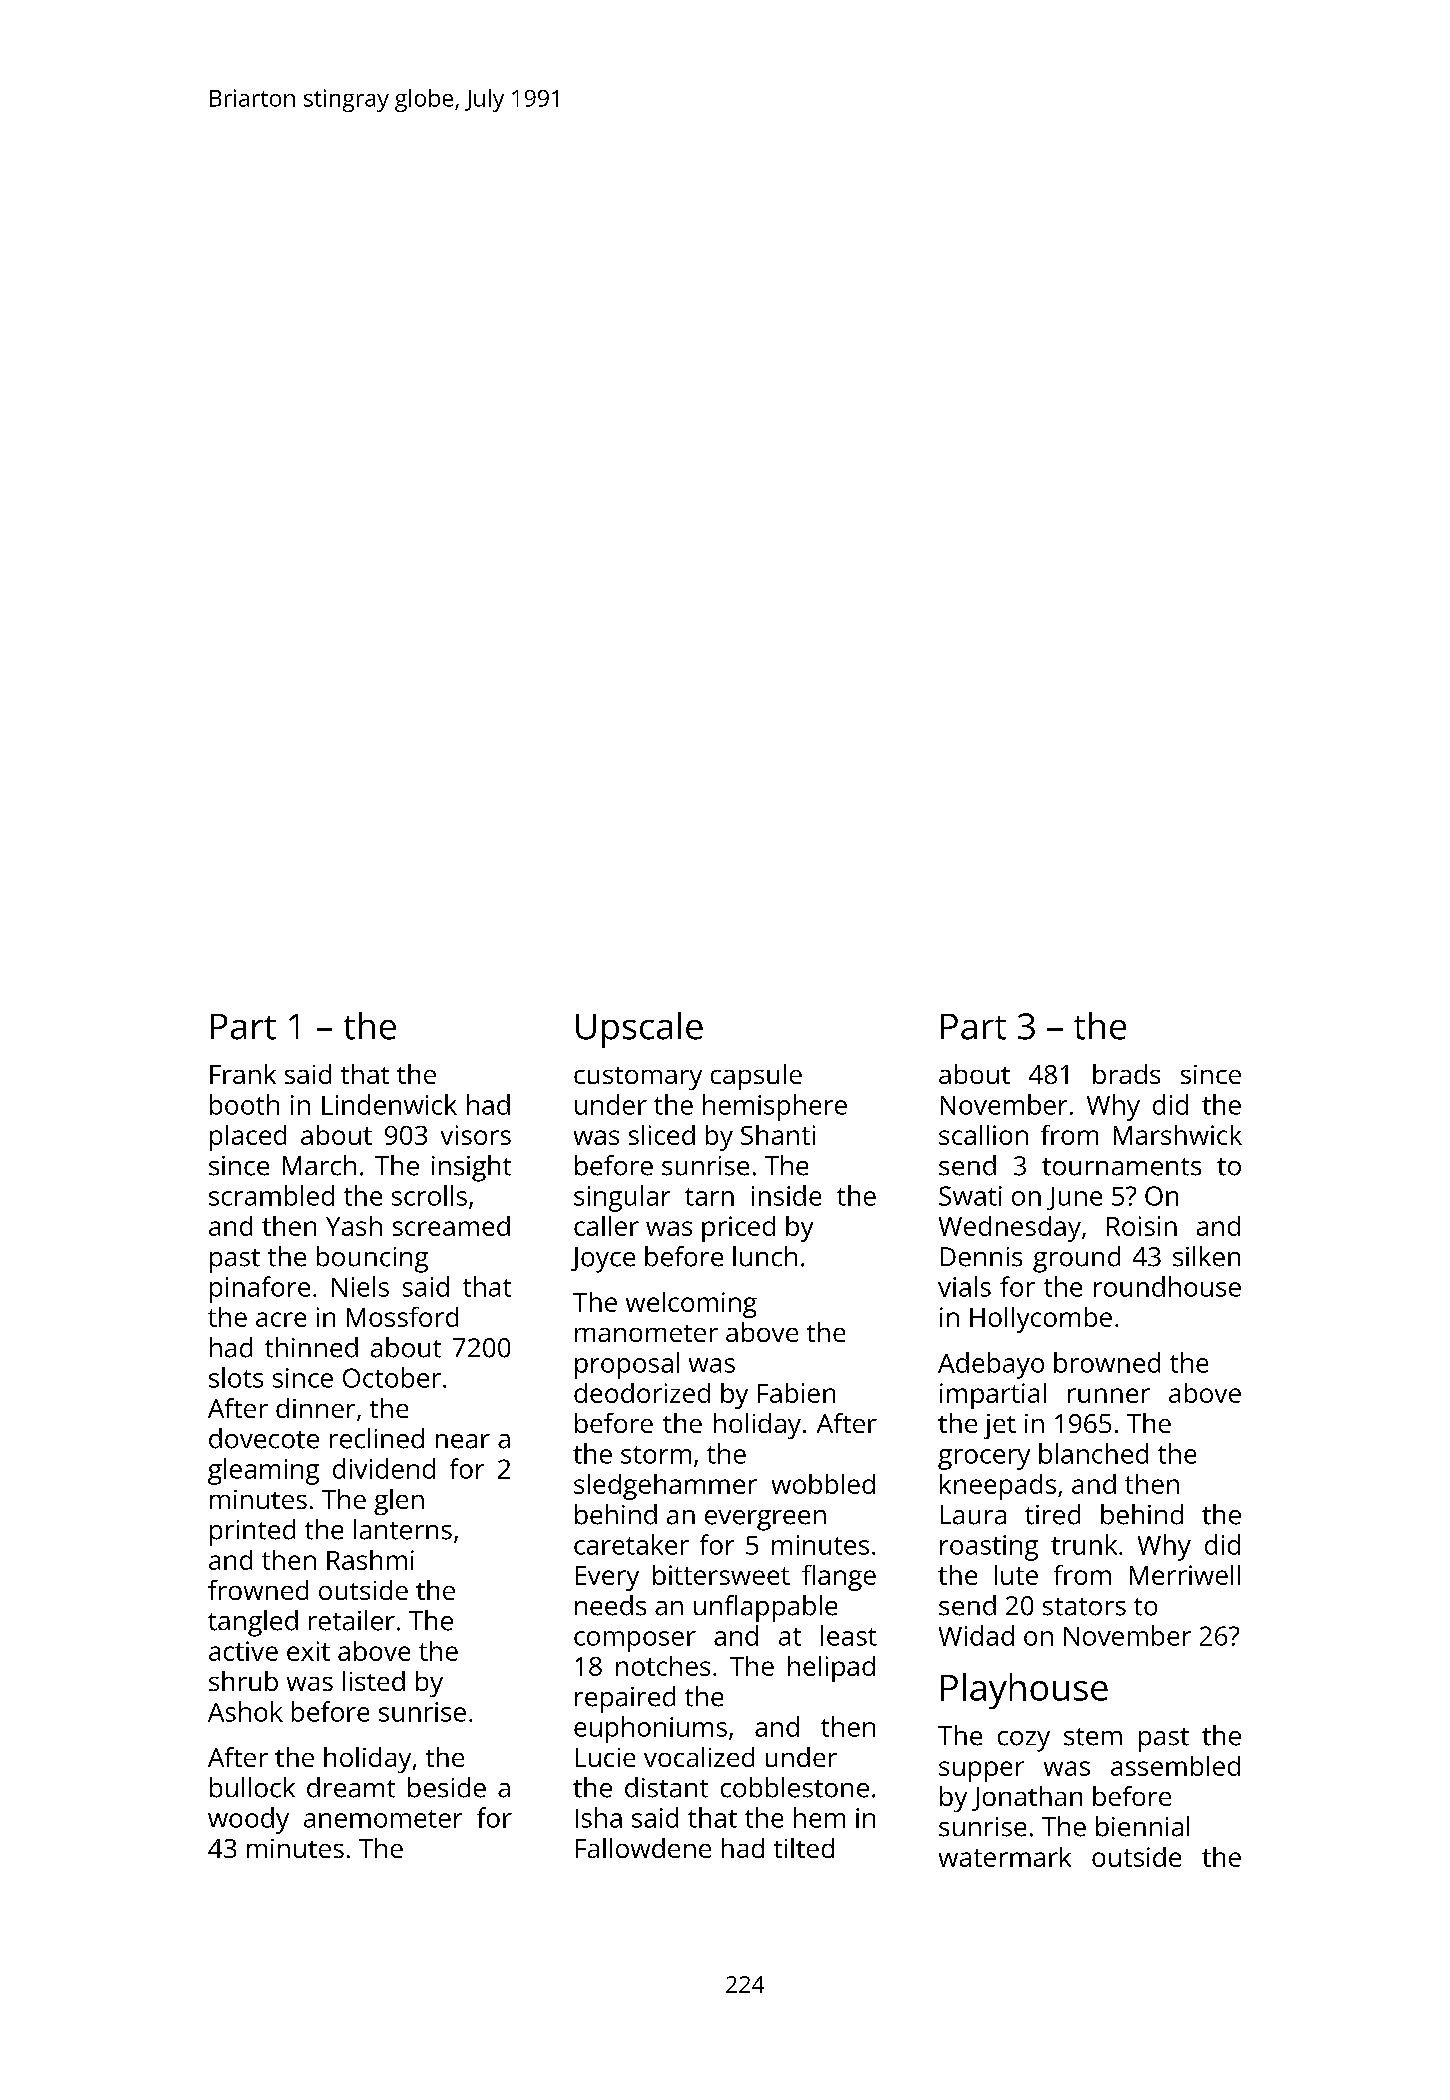  What do you see at coordinates (1206, 1256) in the page?
I see `silken` at bounding box center [1206, 1256].
